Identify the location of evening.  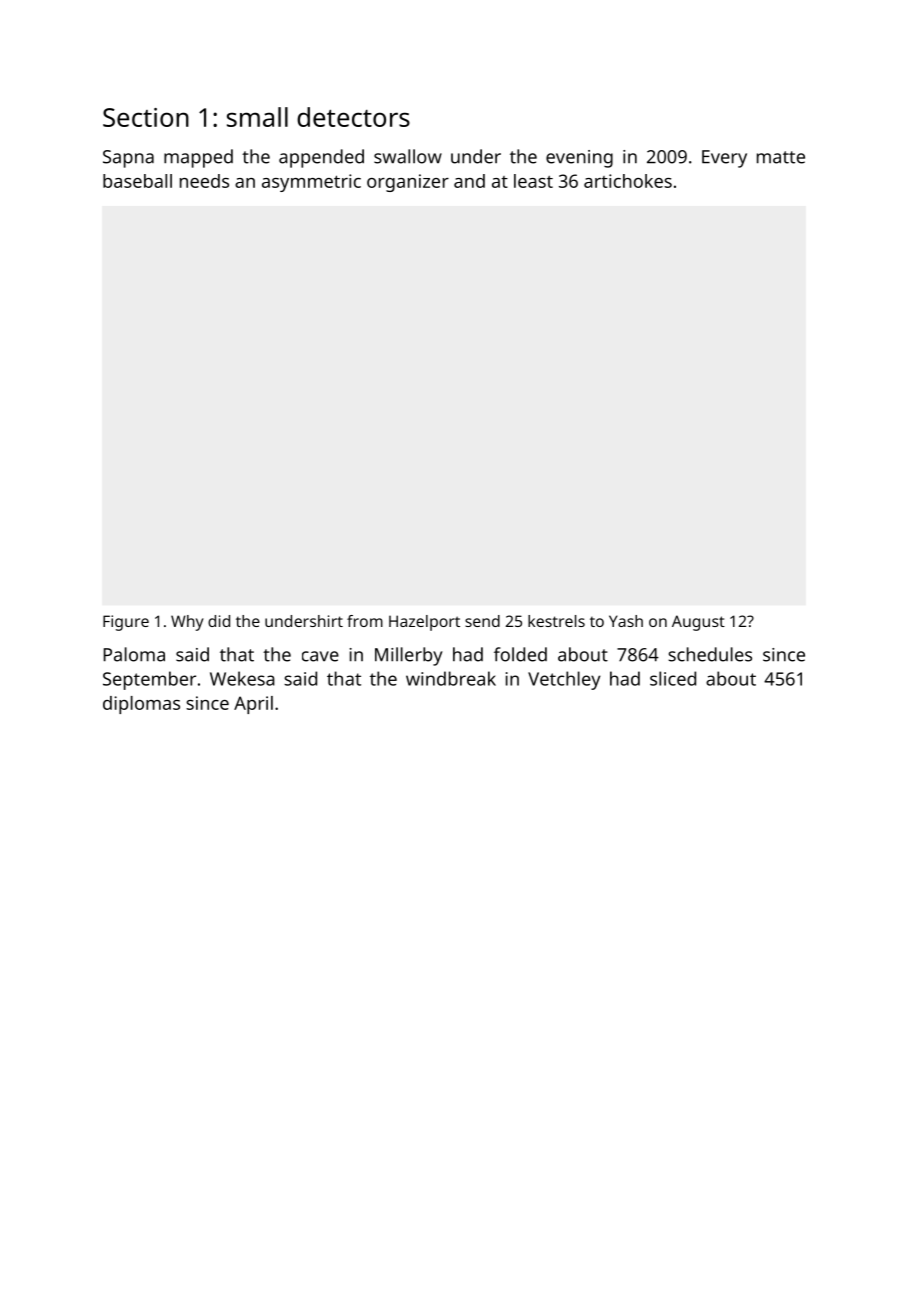
(579, 159).
